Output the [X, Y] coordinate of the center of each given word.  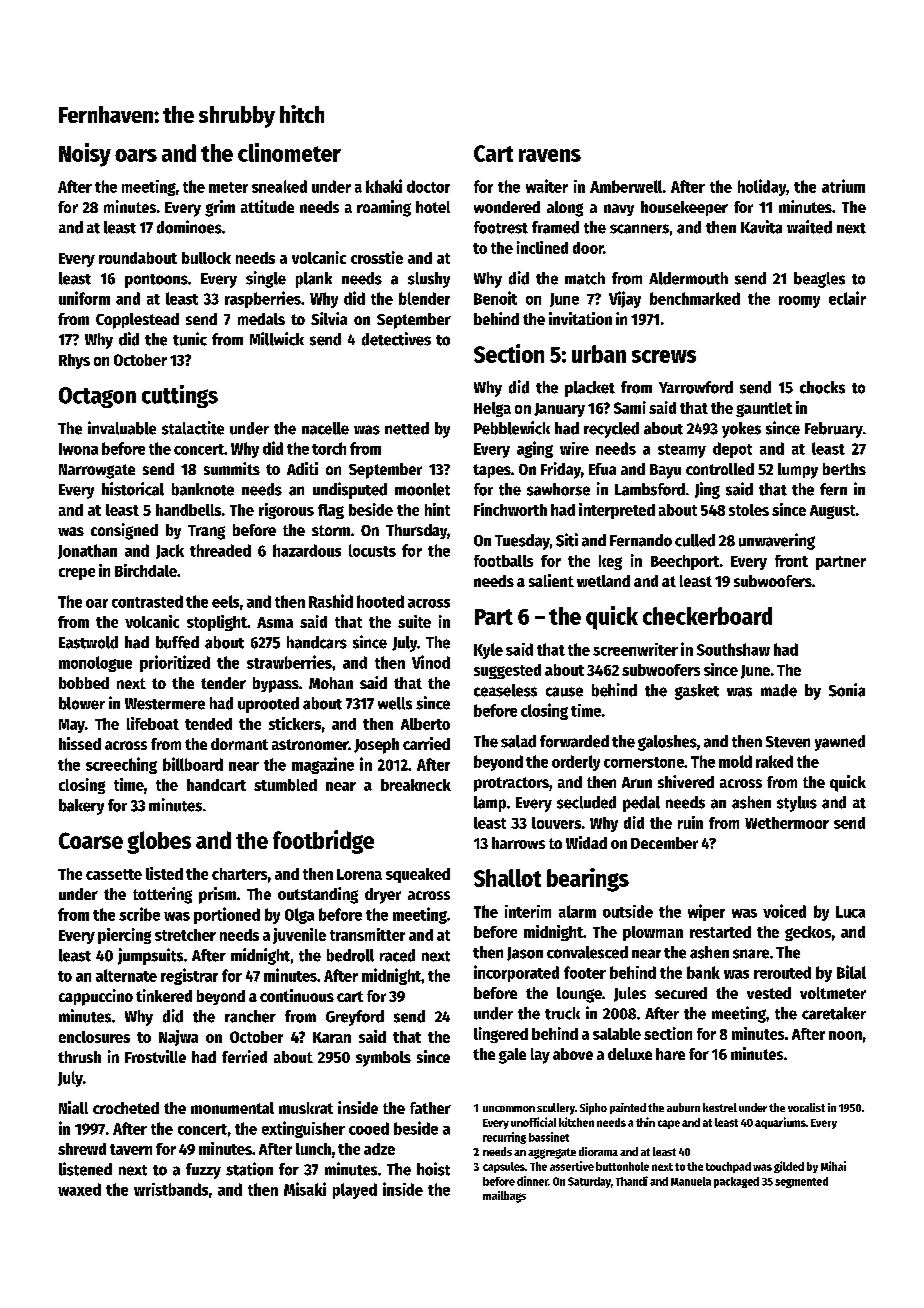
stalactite [193, 428]
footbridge [323, 842]
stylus [797, 804]
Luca [850, 912]
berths [844, 469]
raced [397, 955]
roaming [384, 208]
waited [809, 227]
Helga [492, 409]
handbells [188, 510]
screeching [121, 765]
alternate [126, 975]
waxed [79, 1189]
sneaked [279, 186]
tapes [492, 471]
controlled [720, 469]
